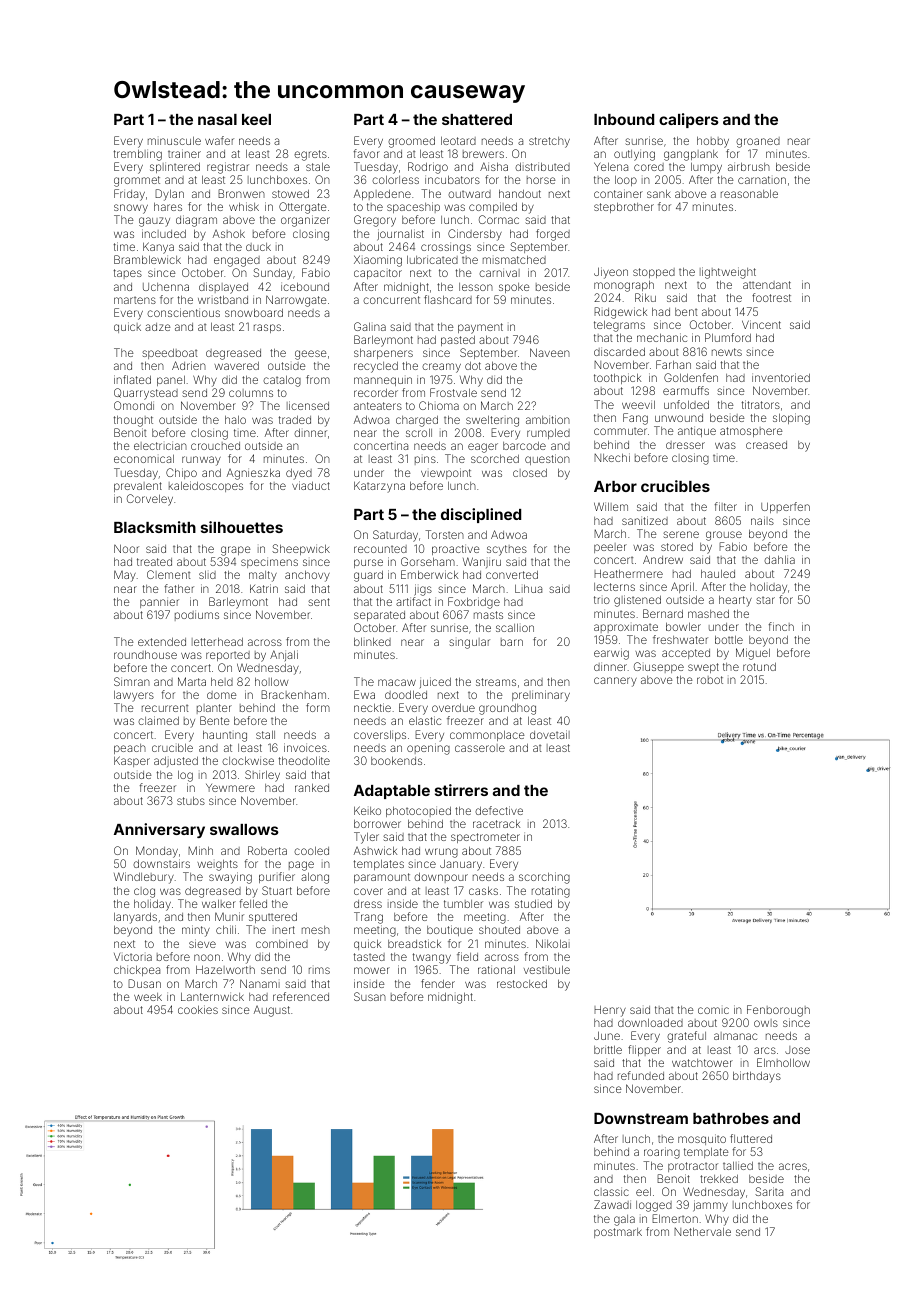 Image resolution: width=924 pixels, height=1308 pixels. Describe the element at coordinates (258, 247) in the screenshot. I see `duck` at that location.
